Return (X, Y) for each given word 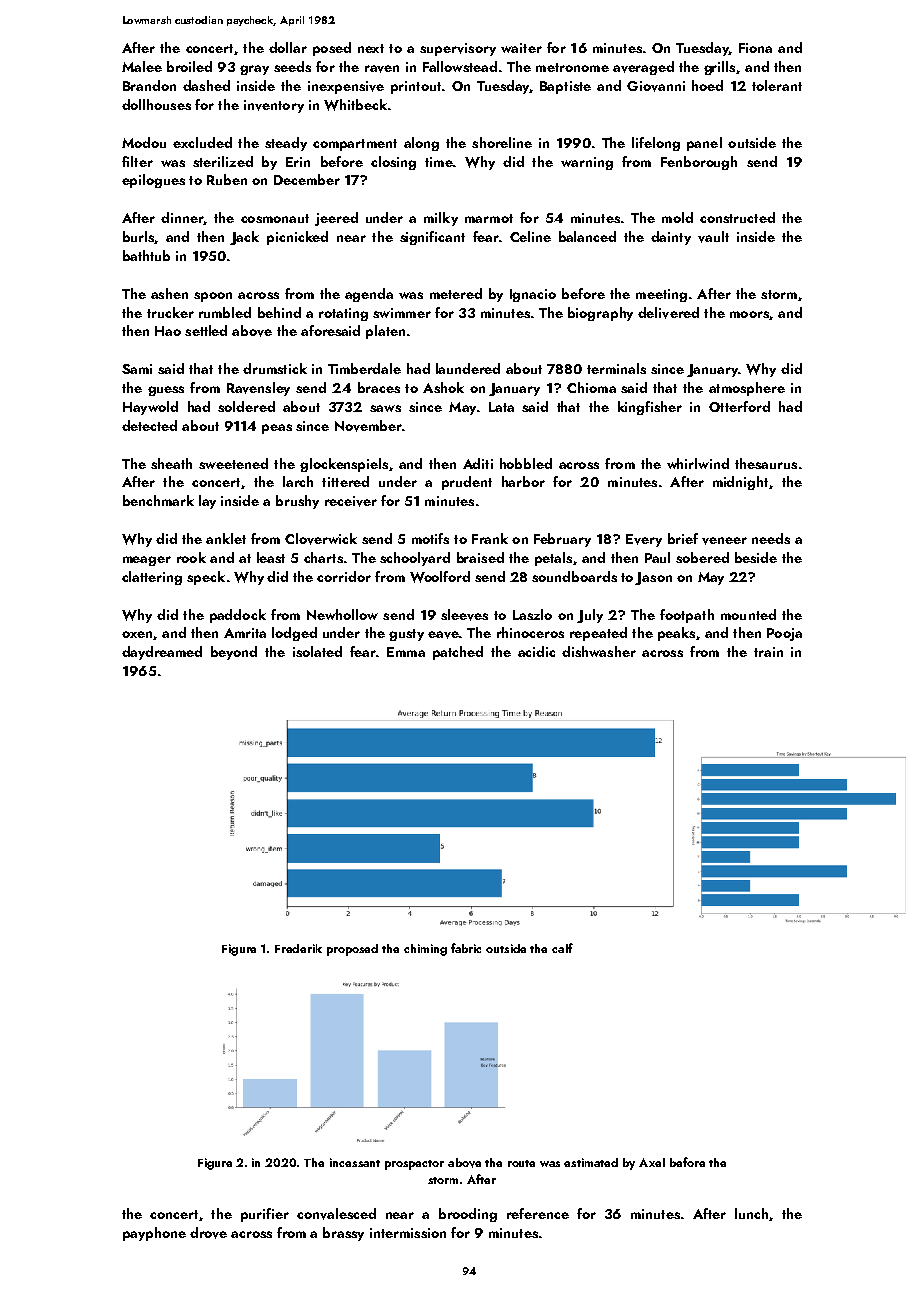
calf (562, 948)
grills (719, 68)
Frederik (298, 948)
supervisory (458, 49)
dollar (288, 47)
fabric (466, 948)
